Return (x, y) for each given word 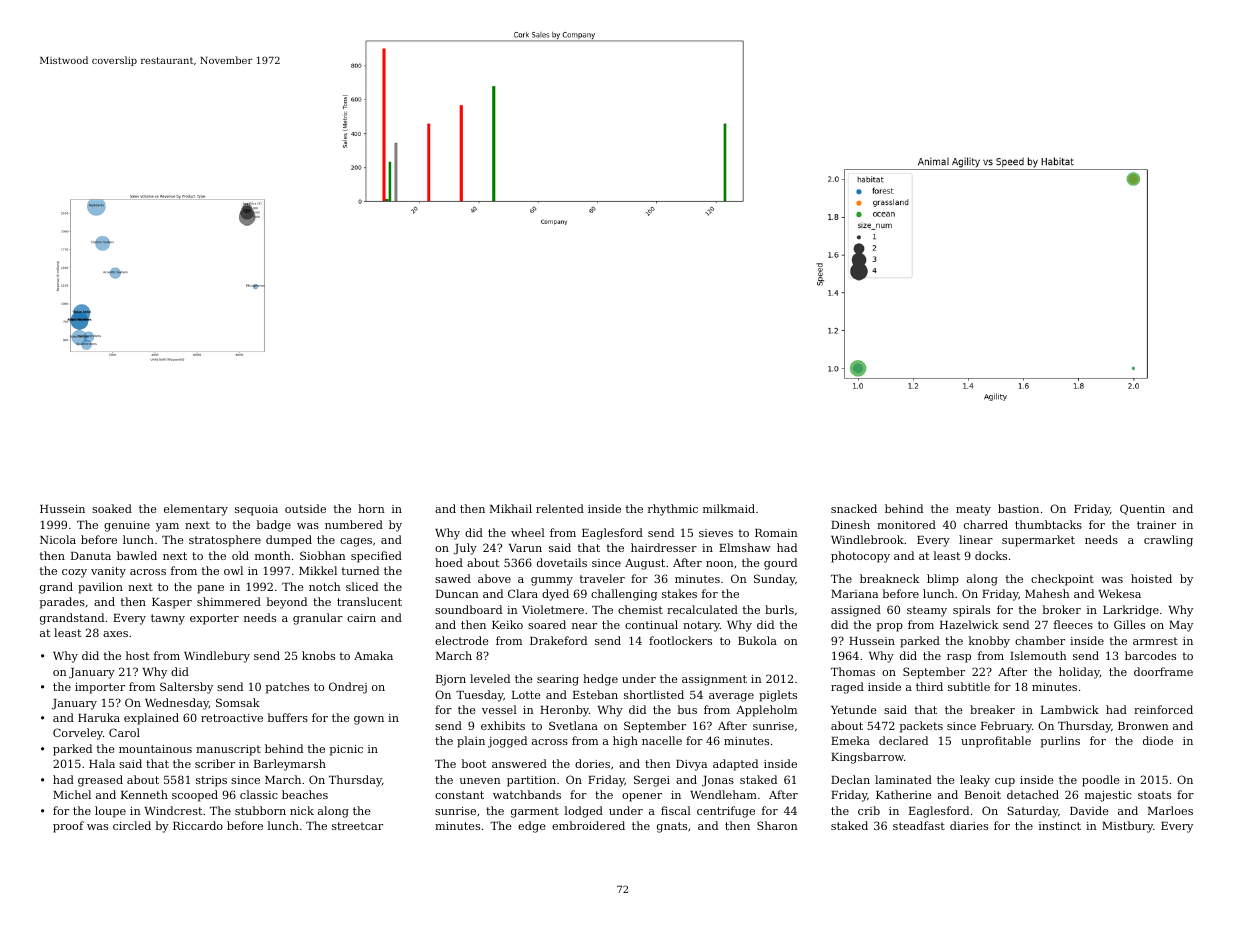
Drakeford (558, 640)
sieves (716, 533)
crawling (1168, 541)
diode (1158, 740)
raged (847, 688)
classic (259, 794)
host (137, 655)
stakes (679, 593)
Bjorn (451, 680)
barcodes (1150, 655)
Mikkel (318, 570)
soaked (112, 508)
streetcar (357, 826)
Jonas (718, 781)
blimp (943, 580)
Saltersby (186, 688)
